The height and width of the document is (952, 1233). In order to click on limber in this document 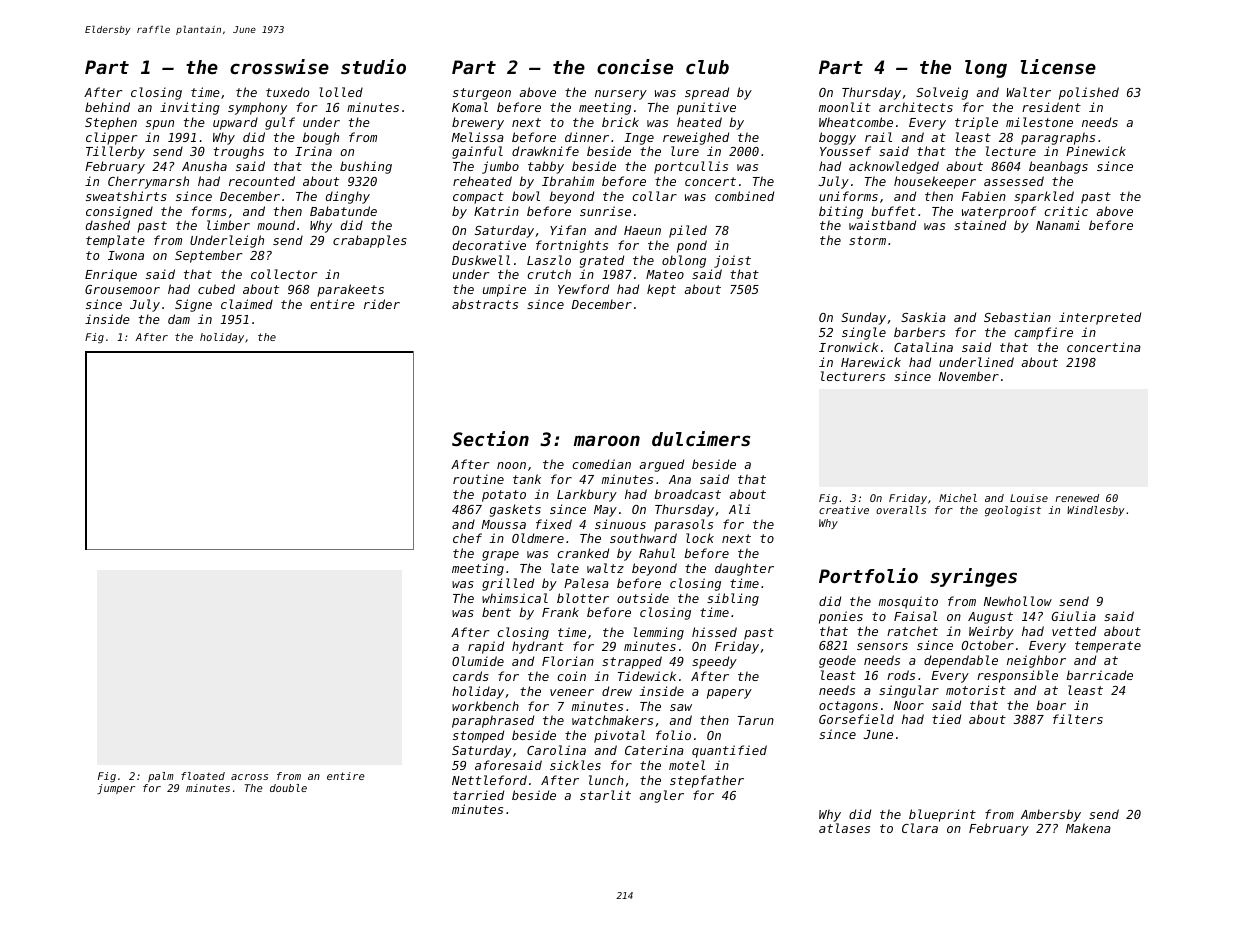, I will do `click(228, 225)`.
